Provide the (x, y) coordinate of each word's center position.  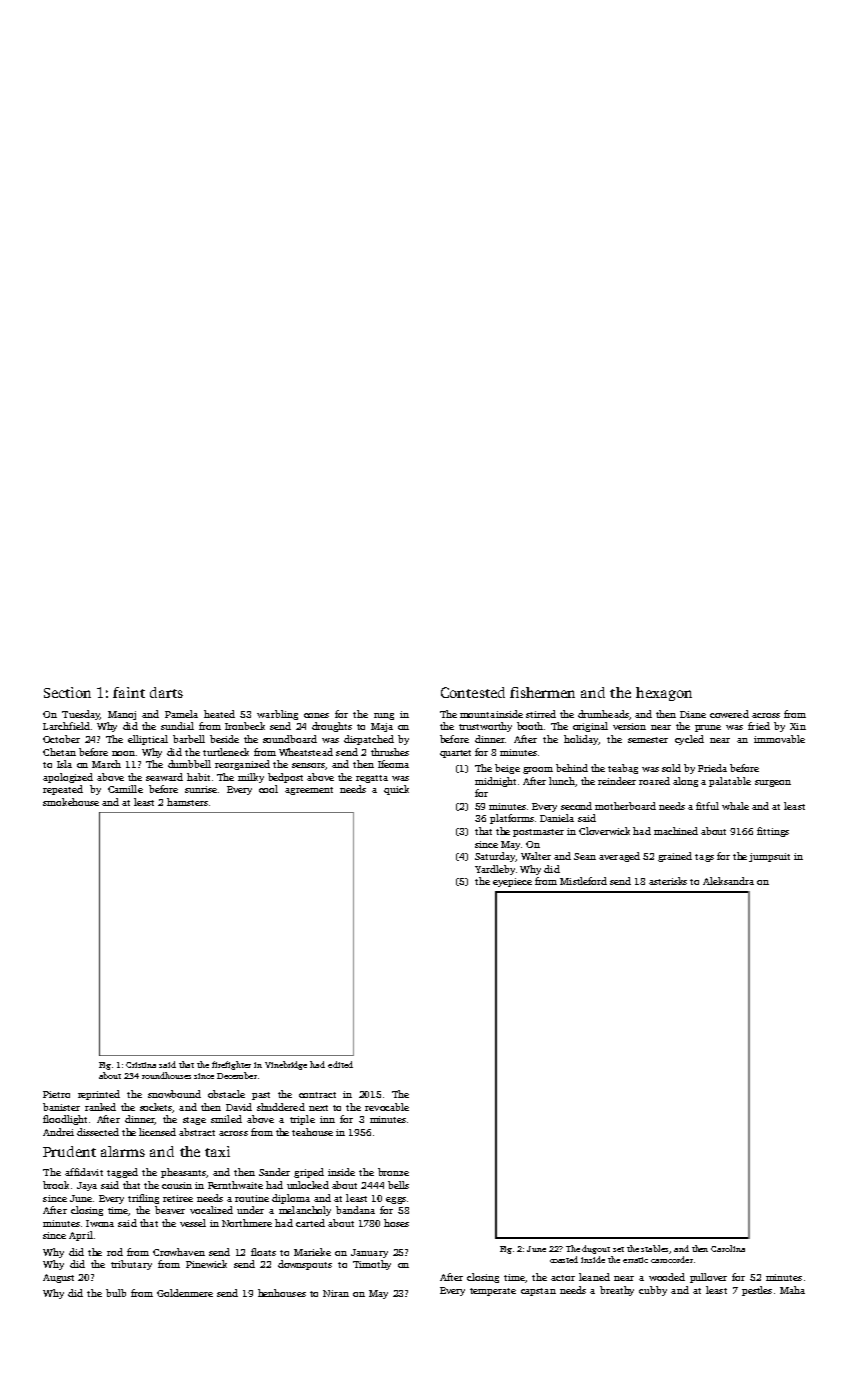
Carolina (728, 1248)
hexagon (664, 694)
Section (67, 692)
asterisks (668, 881)
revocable (387, 1107)
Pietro (56, 1094)
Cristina (141, 1065)
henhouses (282, 1293)
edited (340, 1064)
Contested (473, 692)
